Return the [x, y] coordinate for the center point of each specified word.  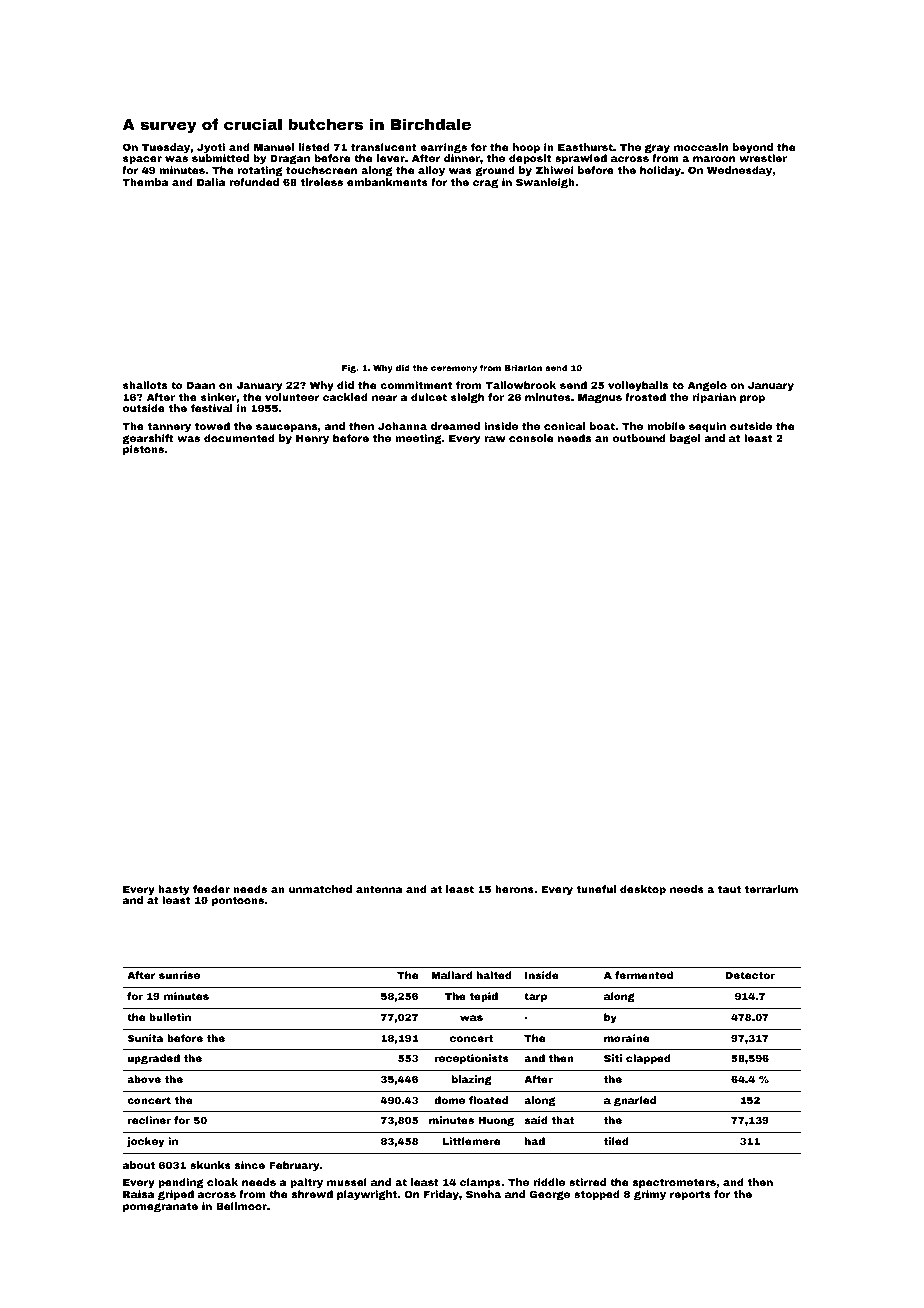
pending [181, 1183]
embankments [387, 182]
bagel [685, 439]
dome [449, 1100]
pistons [143, 450]
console [531, 438]
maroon [714, 159]
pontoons [238, 901]
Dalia [211, 182]
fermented [644, 975]
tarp [535, 997]
